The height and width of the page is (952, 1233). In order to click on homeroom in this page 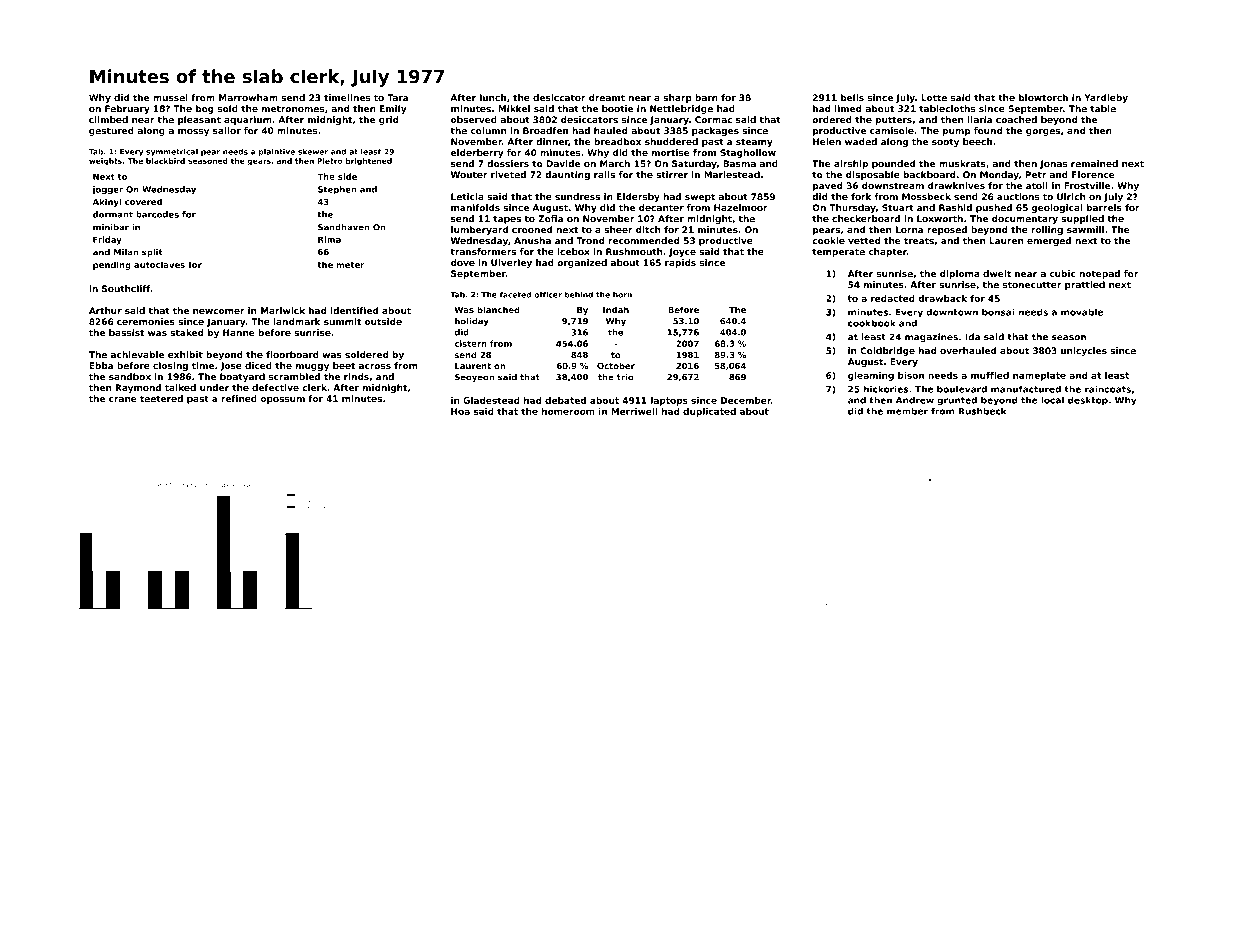, I will do `click(568, 411)`.
